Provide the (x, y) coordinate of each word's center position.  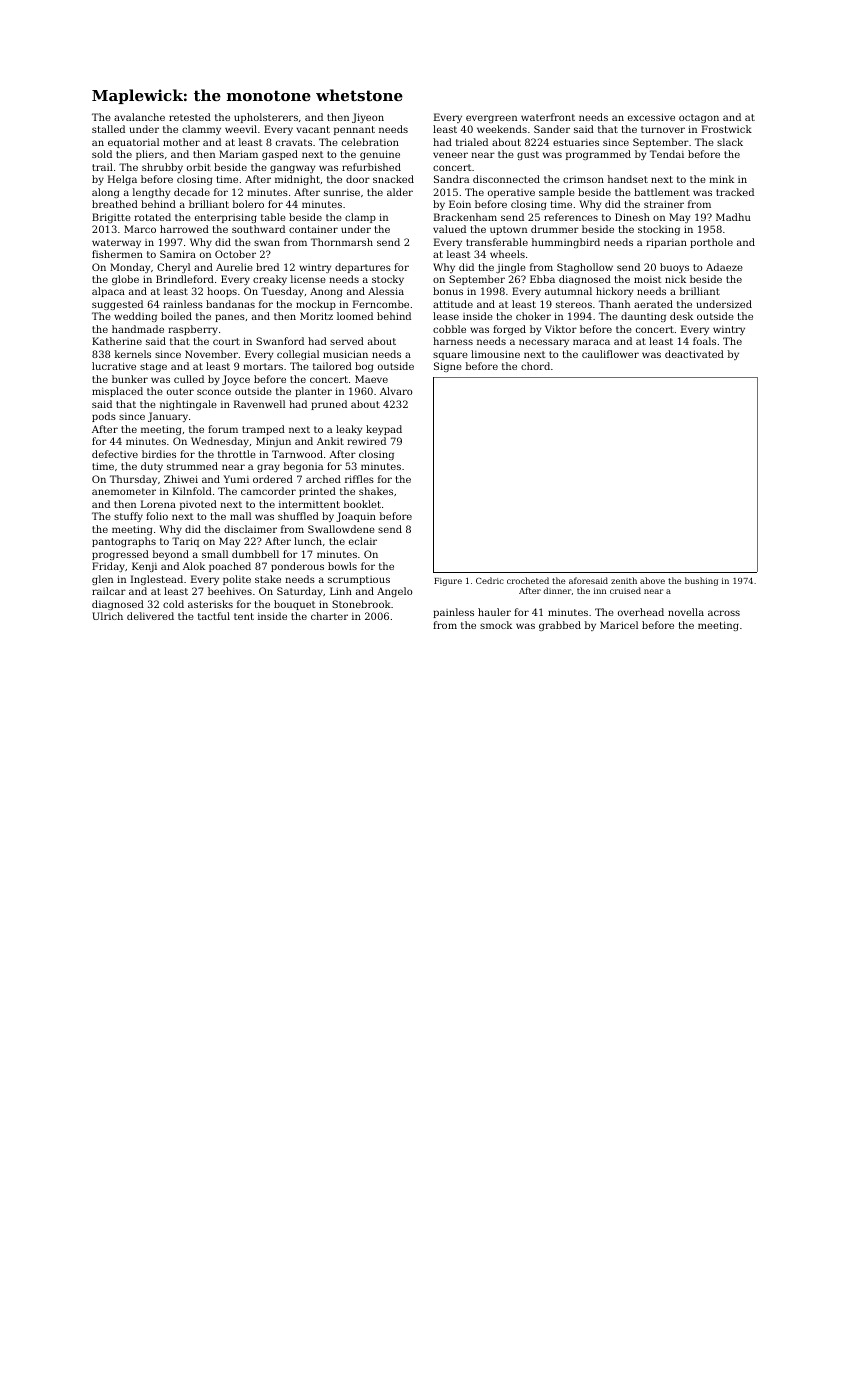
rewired (366, 441)
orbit (199, 167)
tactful (214, 616)
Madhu (733, 217)
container (313, 229)
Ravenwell (259, 404)
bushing (701, 581)
